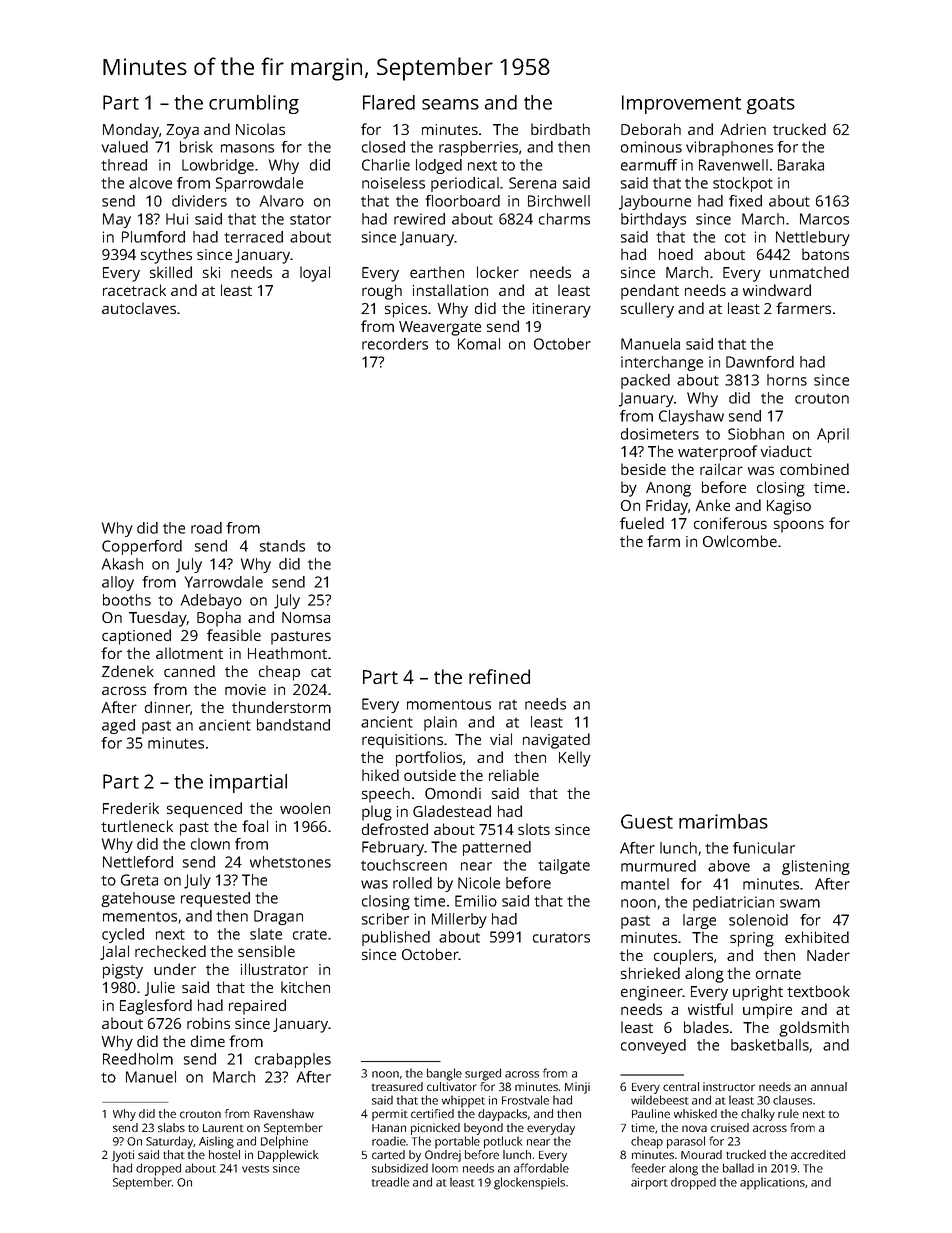 This screenshot has width=952, height=1233. I want to click on curators, so click(561, 937).
